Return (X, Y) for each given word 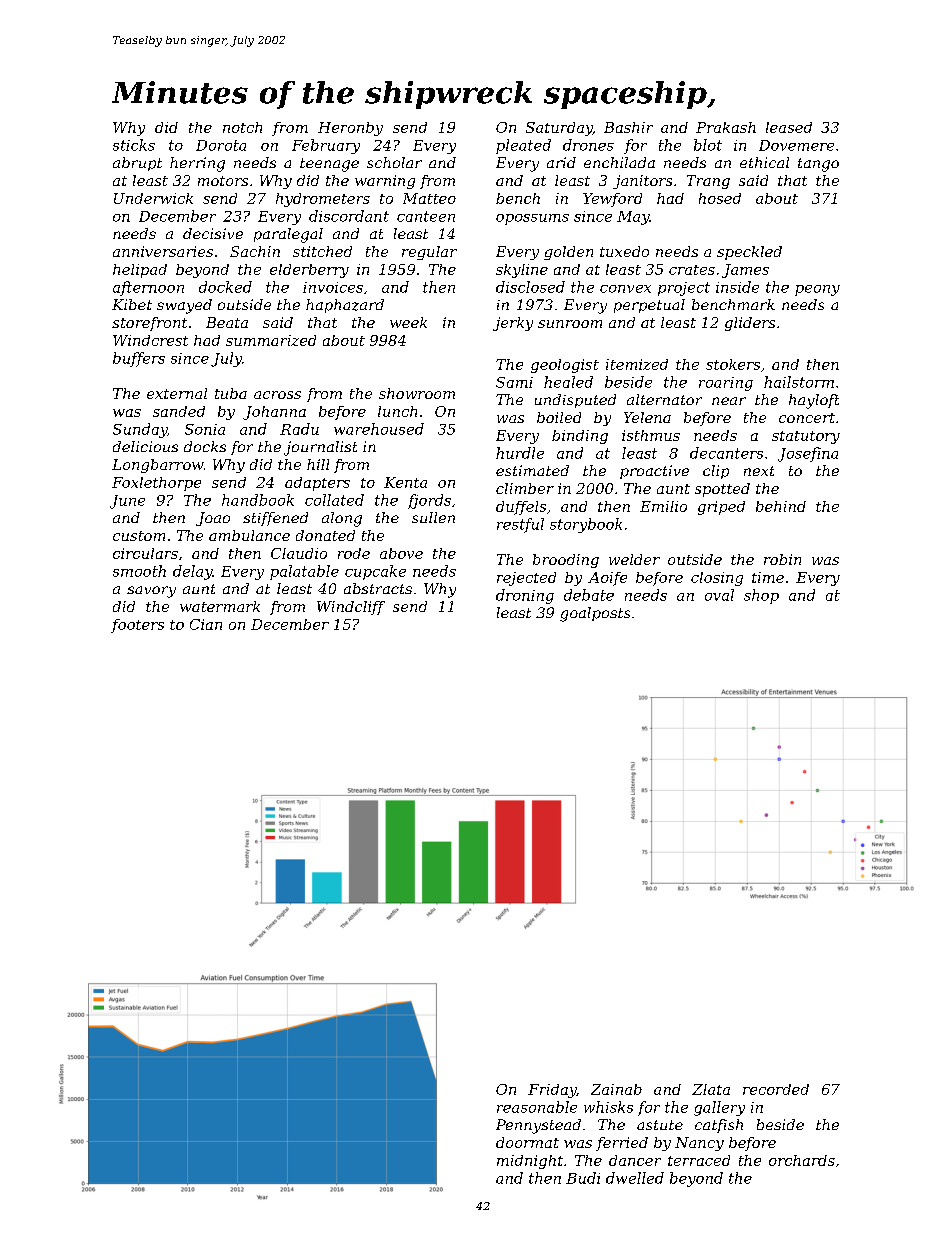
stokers (733, 364)
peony (817, 290)
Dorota (221, 145)
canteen (426, 216)
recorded (776, 1089)
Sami (514, 382)
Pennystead (538, 1126)
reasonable (537, 1107)
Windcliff (351, 608)
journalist (320, 448)
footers (137, 626)
